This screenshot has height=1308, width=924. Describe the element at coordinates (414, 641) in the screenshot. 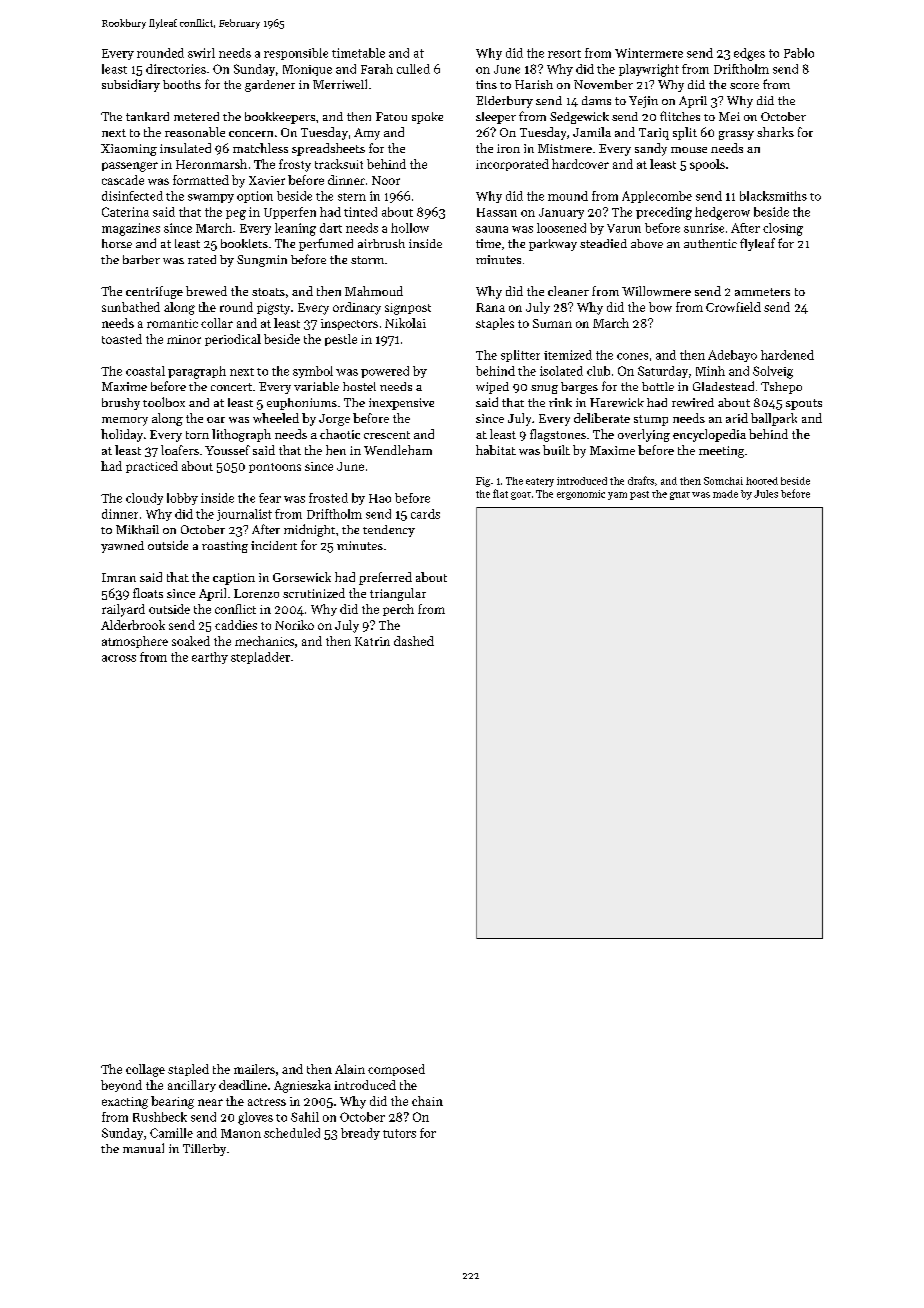

I see `dashed` at that location.
